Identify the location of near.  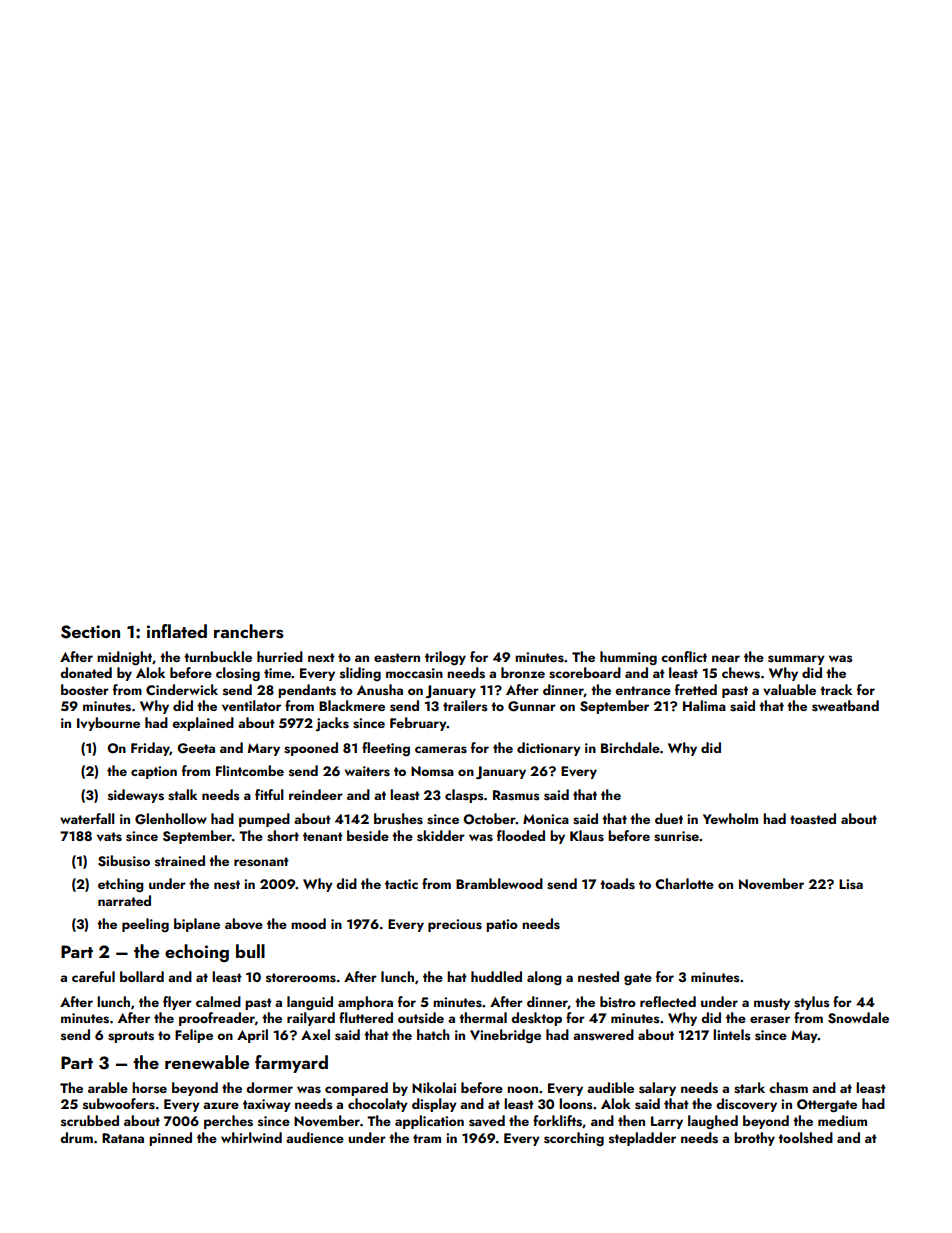
(726, 658).
